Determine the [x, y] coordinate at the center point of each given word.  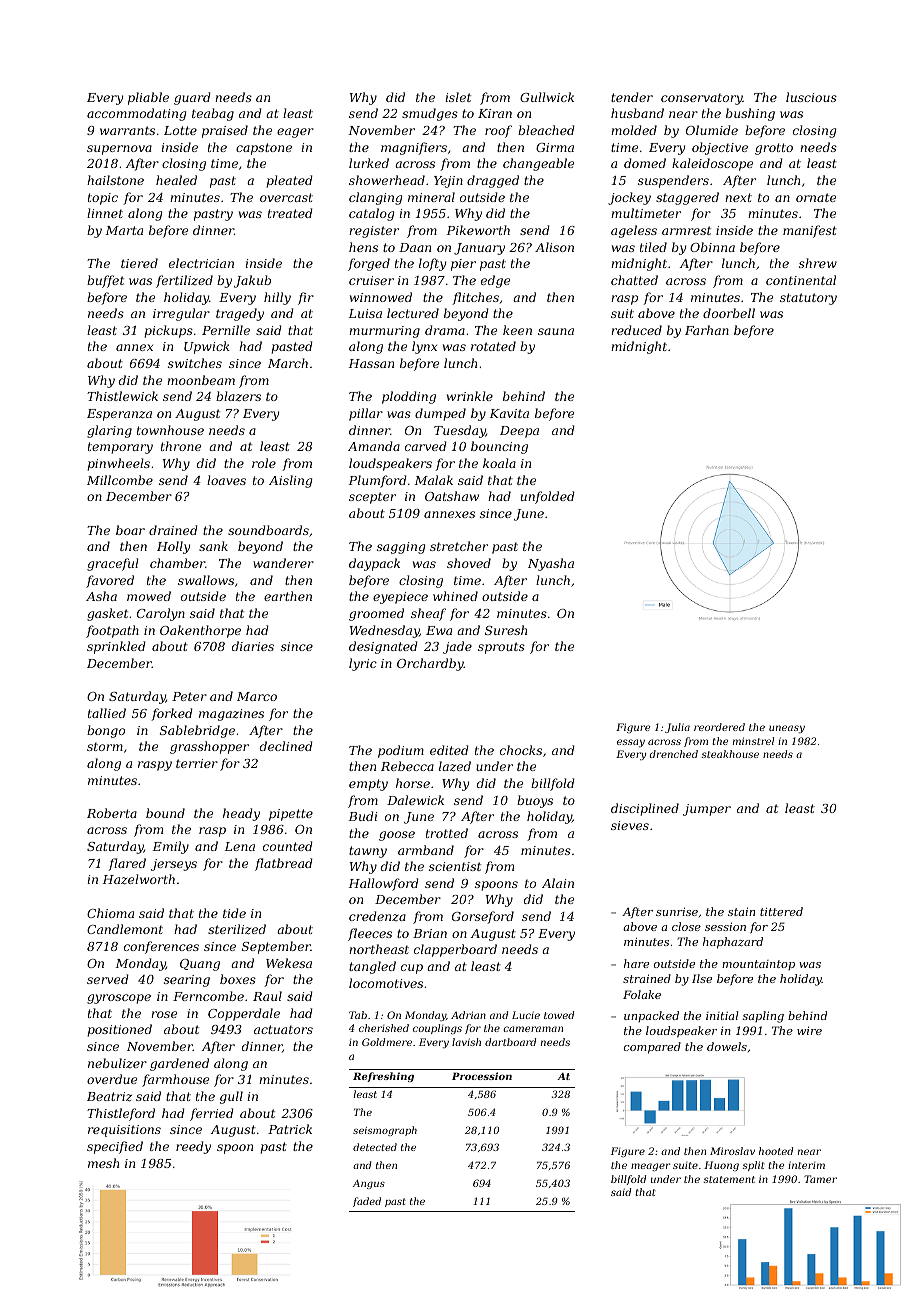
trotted [447, 833]
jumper [707, 810]
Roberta [112, 813]
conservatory [702, 99]
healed [176, 180]
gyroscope [119, 999]
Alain [558, 883]
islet [458, 97]
